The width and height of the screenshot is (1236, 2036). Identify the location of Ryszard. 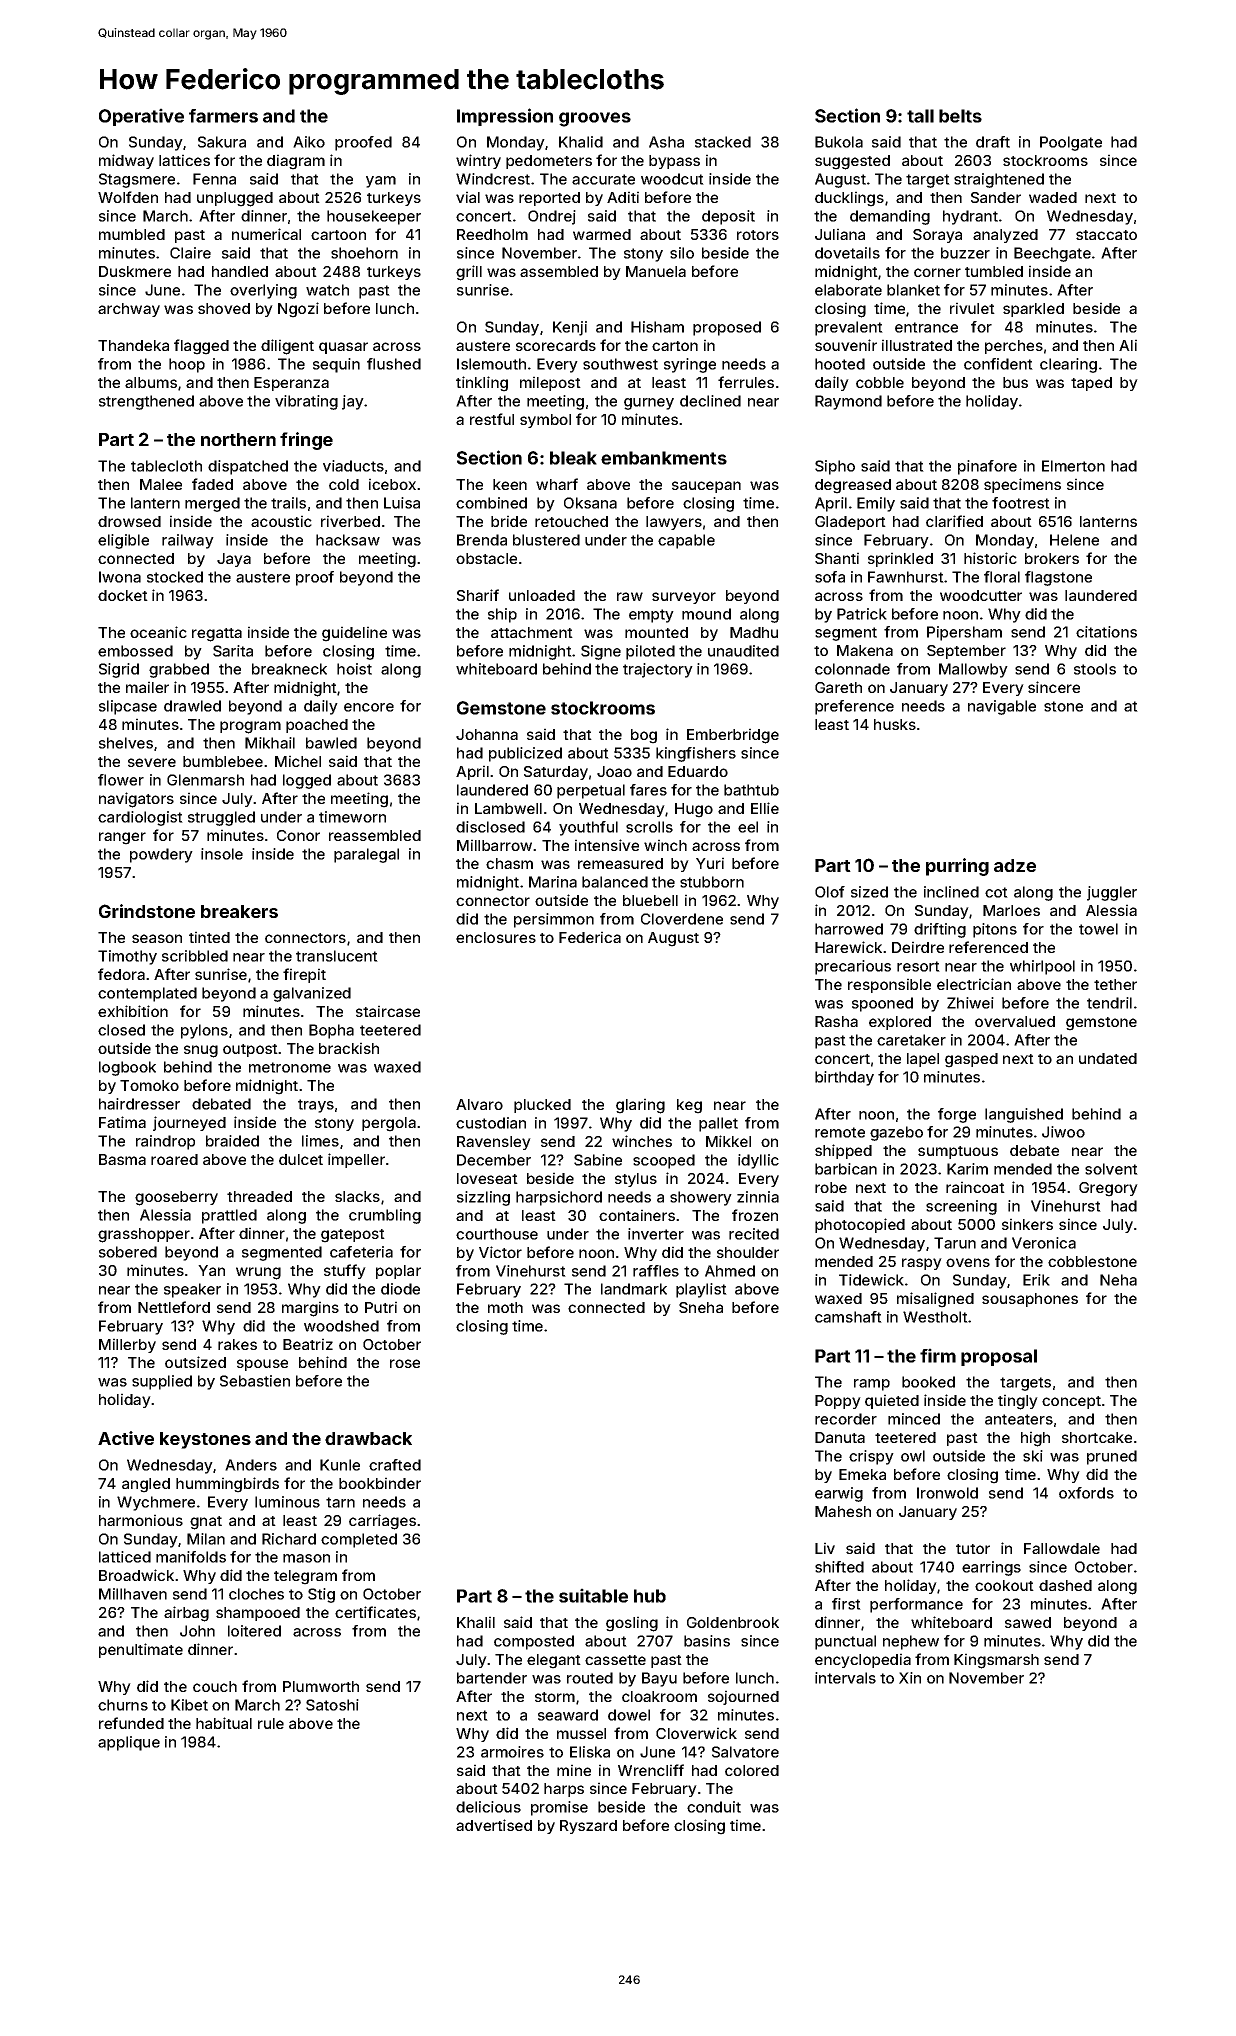
(588, 1827).
